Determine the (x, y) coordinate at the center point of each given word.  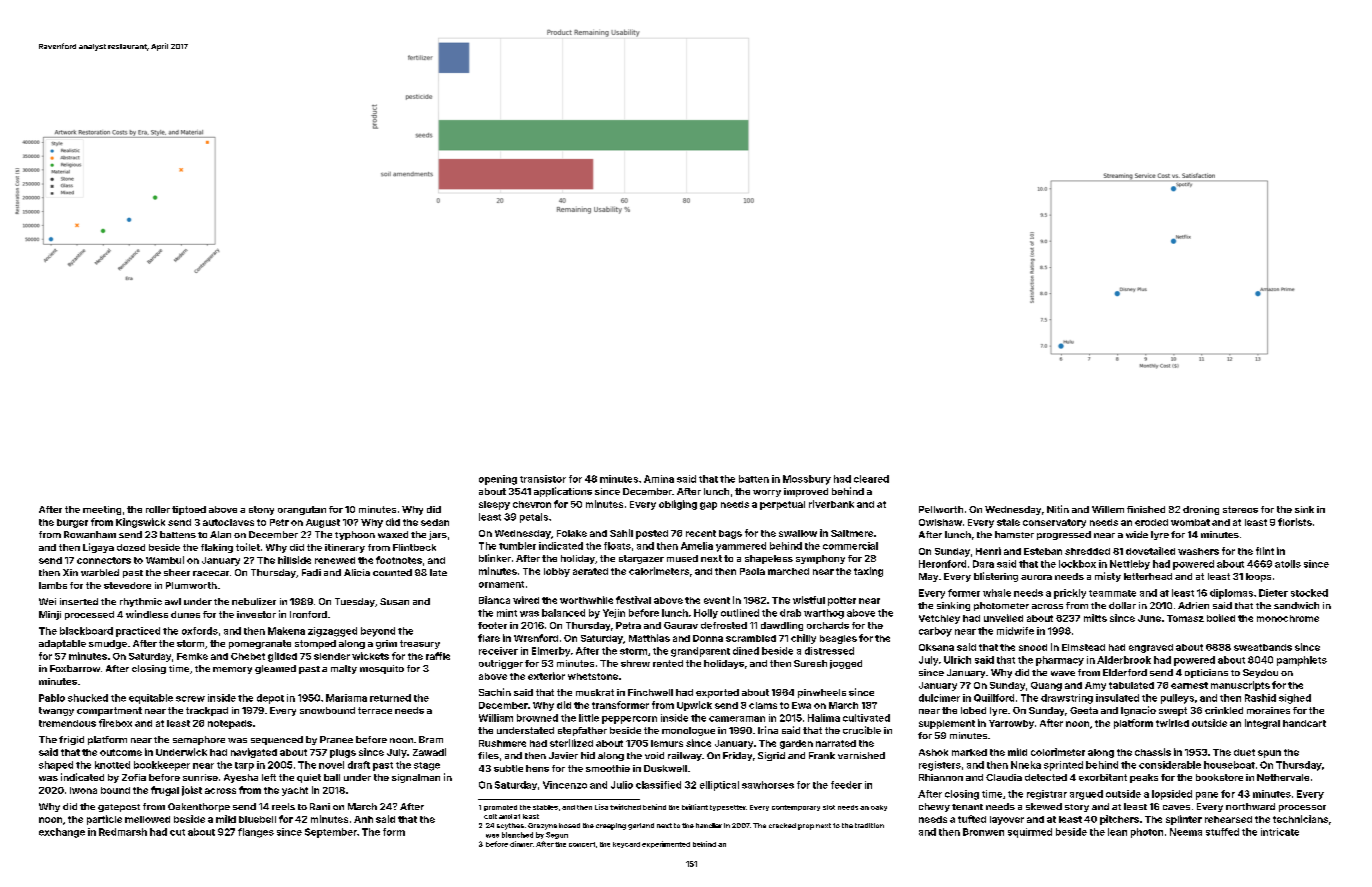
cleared (871, 479)
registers (940, 766)
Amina (659, 479)
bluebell (257, 819)
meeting (102, 510)
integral (1262, 724)
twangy (56, 711)
